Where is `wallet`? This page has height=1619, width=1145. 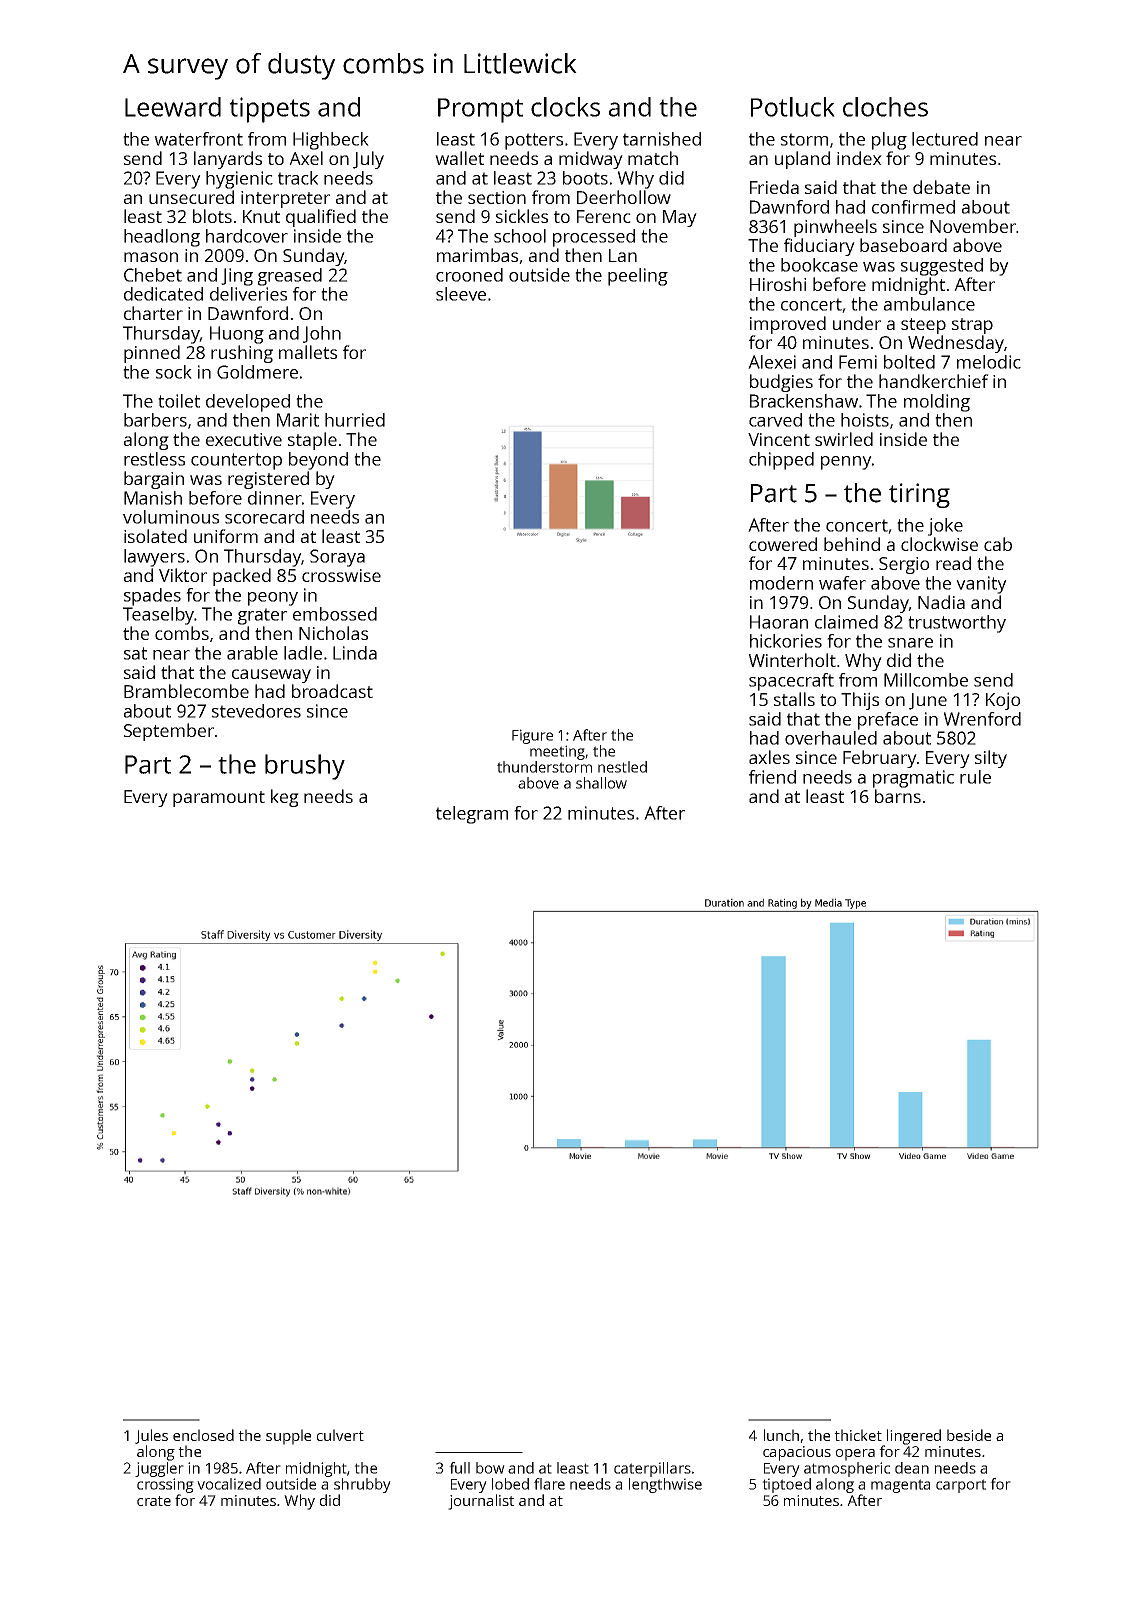
wallet is located at coordinates (459, 158).
